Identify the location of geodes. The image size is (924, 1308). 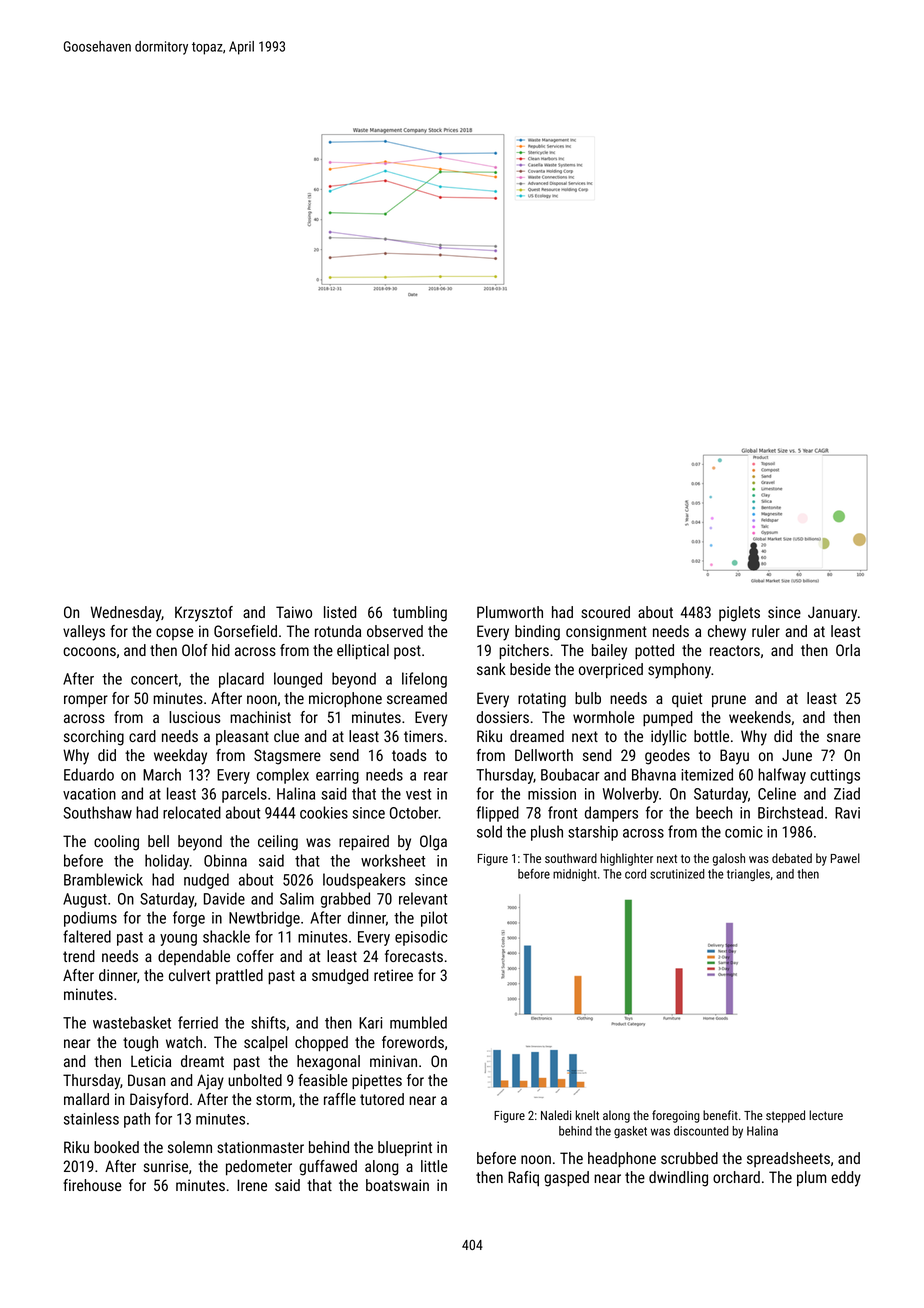
(667, 757).
